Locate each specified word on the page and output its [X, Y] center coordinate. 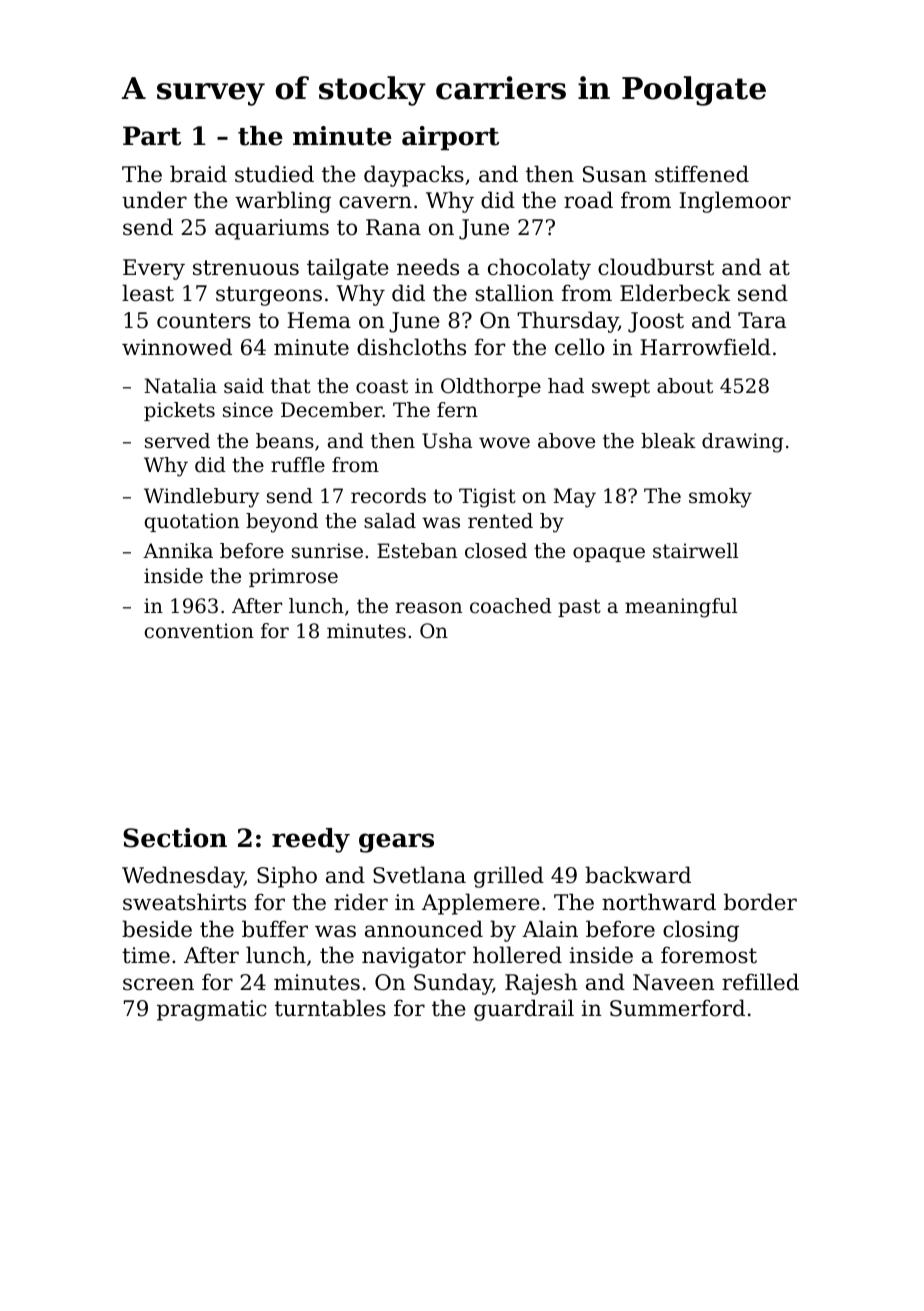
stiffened [702, 174]
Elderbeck [675, 293]
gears [396, 843]
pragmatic [211, 1010]
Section [175, 838]
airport [450, 138]
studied [274, 174]
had [566, 386]
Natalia [180, 386]
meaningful [681, 608]
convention [199, 631]
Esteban [417, 551]
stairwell [695, 551]
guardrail [524, 1010]
